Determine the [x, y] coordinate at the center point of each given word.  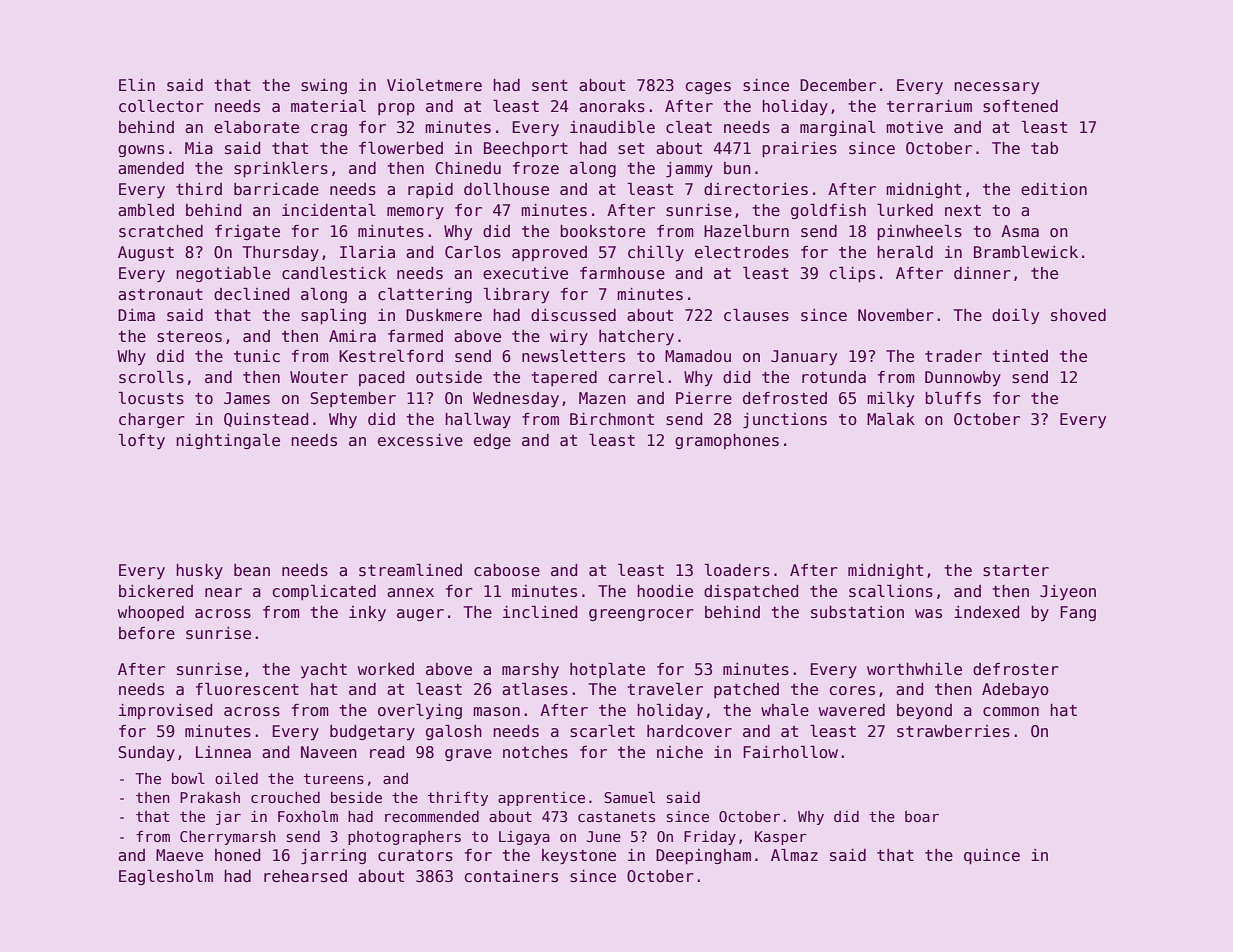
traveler [665, 689]
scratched [161, 231]
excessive [420, 440]
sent [550, 86]
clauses [756, 315]
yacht [324, 671]
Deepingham [703, 856]
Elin [137, 85]
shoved [1078, 315]
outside [449, 377]
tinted [1020, 356]
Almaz [794, 855]
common [1011, 712]
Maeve [179, 855]
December [838, 85]
